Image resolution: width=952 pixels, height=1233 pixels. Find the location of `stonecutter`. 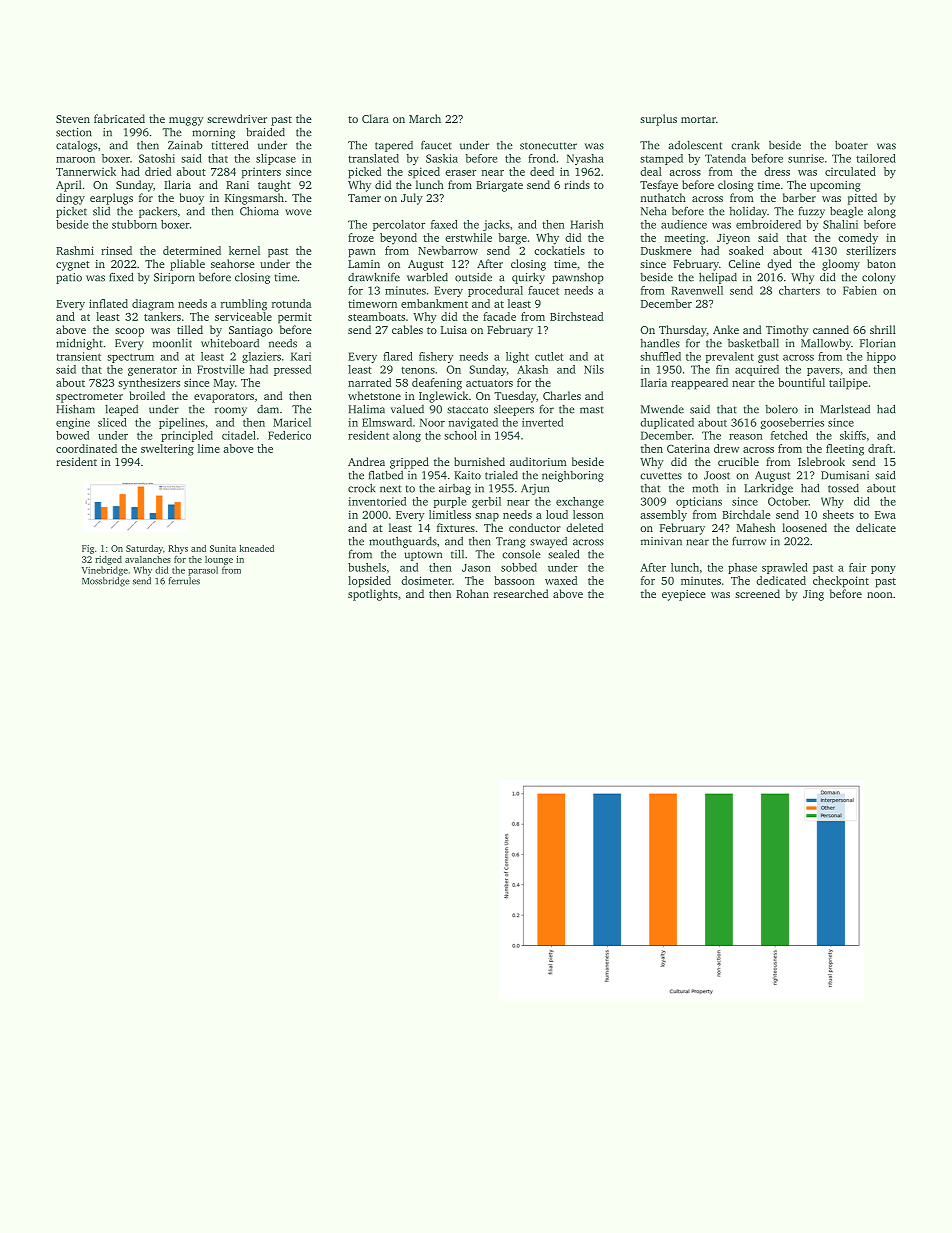

stonecutter is located at coordinates (548, 146).
